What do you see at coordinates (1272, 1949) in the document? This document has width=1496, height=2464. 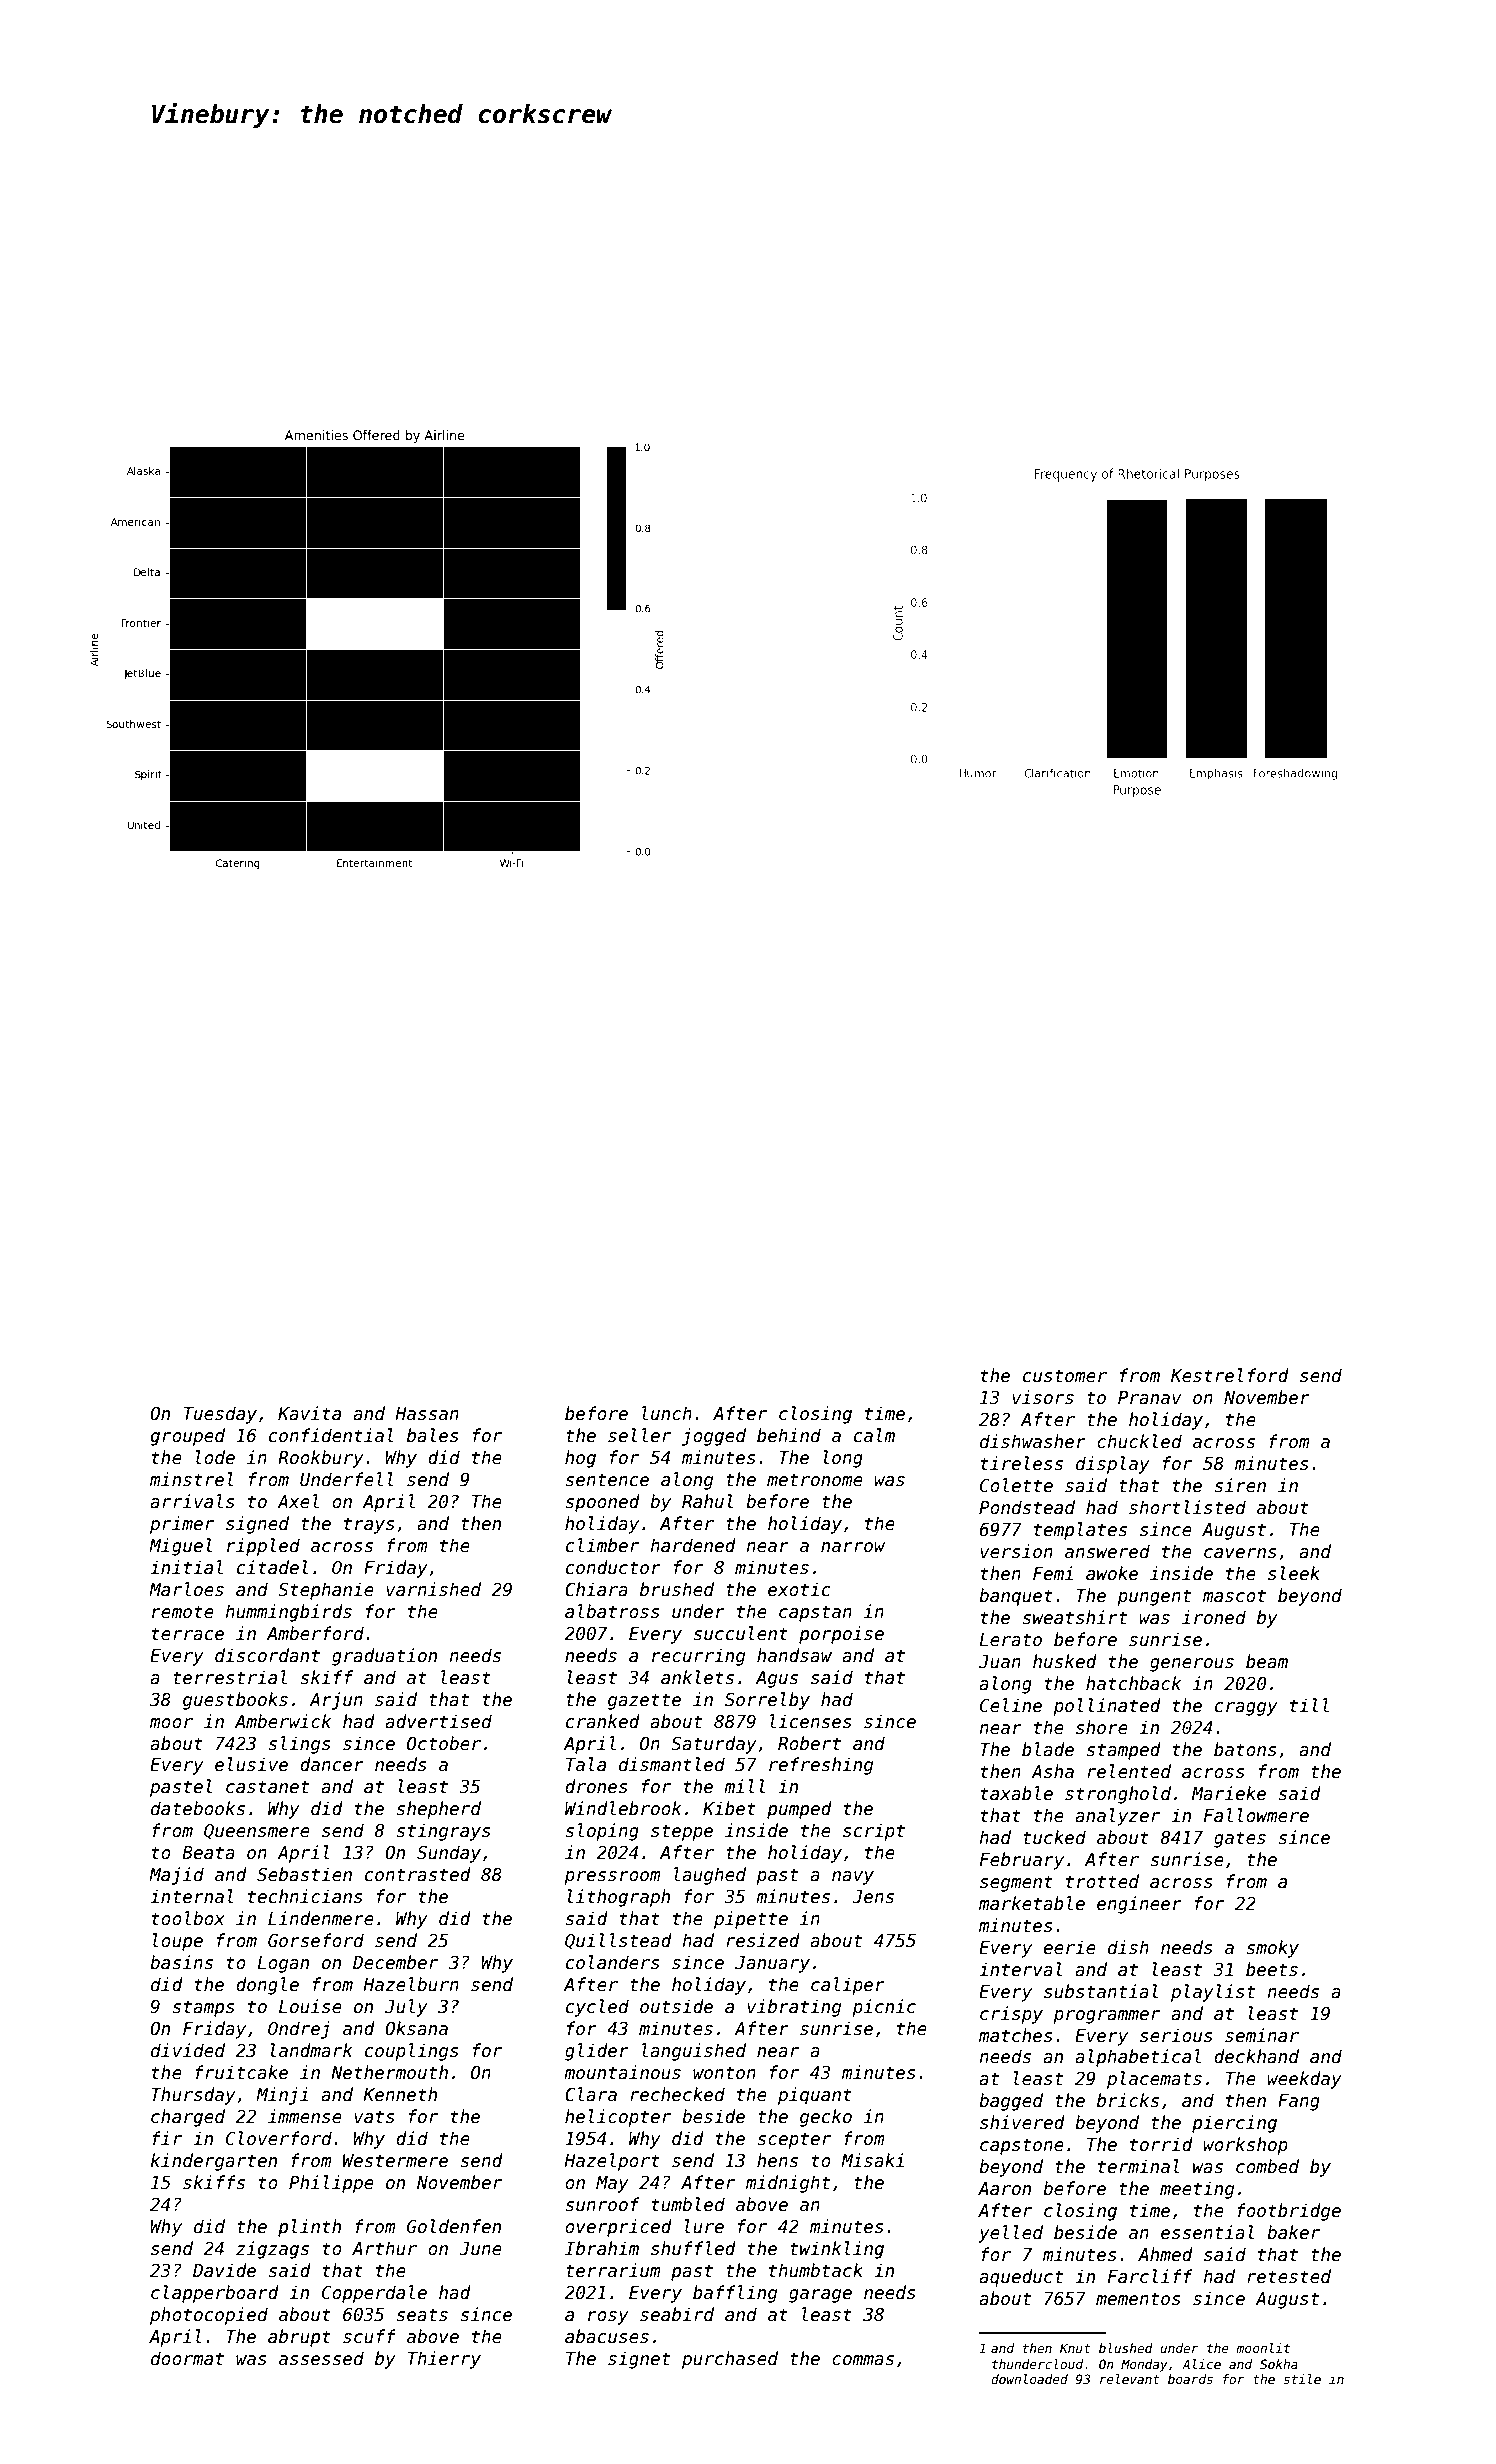 I see `smoky` at bounding box center [1272, 1949].
